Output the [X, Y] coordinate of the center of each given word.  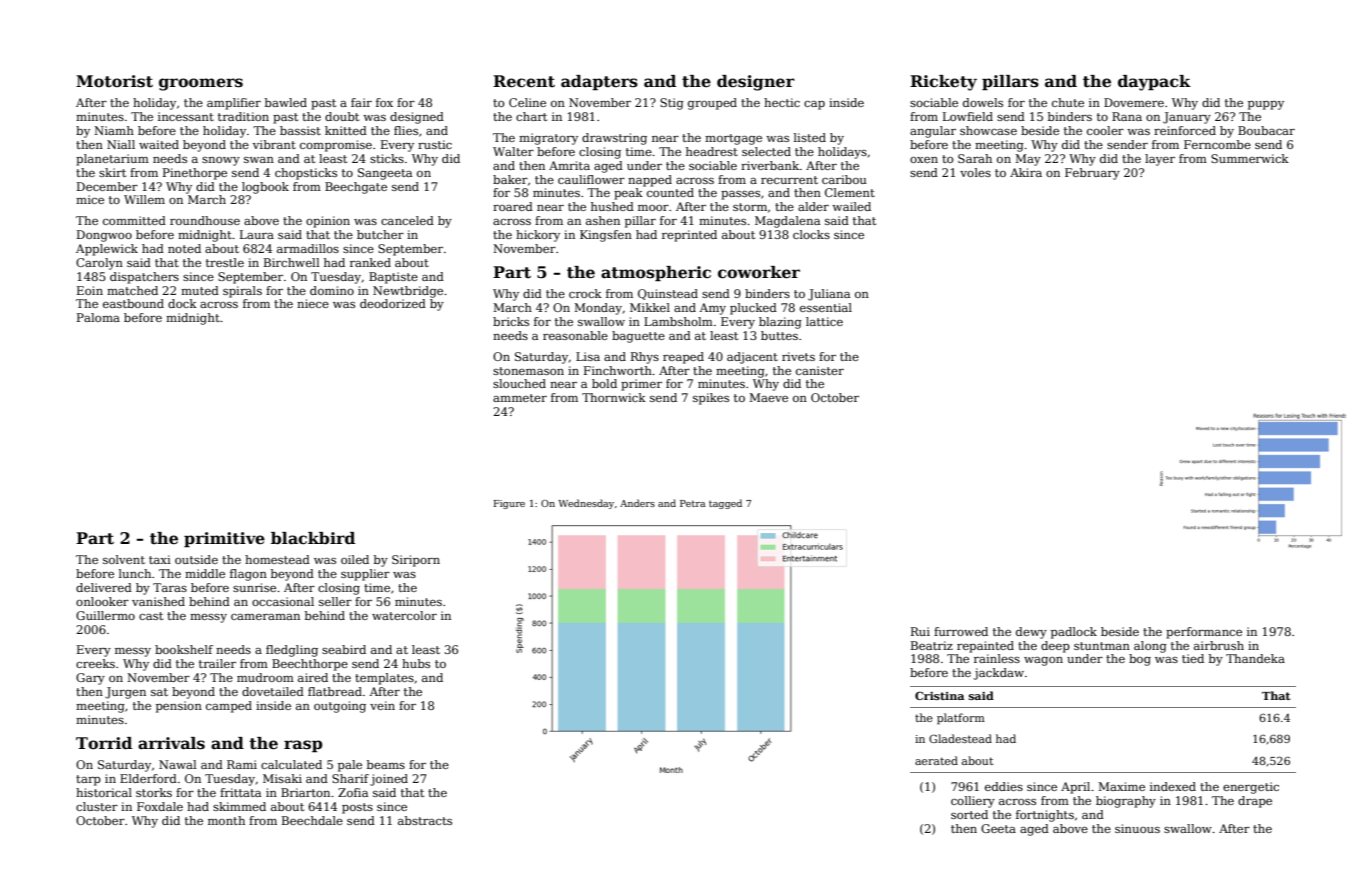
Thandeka [1255, 658]
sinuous [1137, 828]
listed [810, 137]
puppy [1266, 105]
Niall [121, 144]
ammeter [520, 398]
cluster [97, 806]
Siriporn [416, 561]
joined [389, 780]
